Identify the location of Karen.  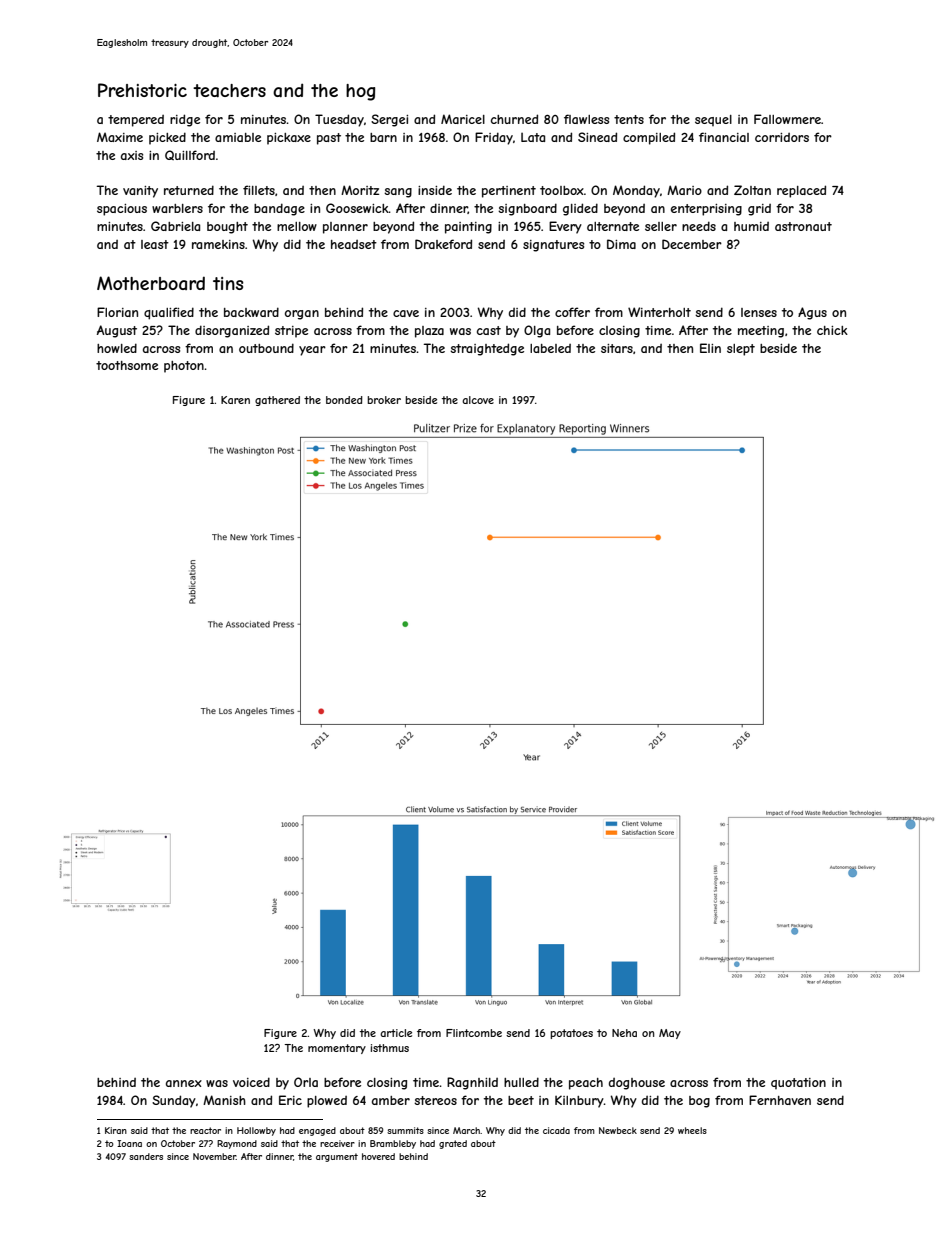
(235, 400).
